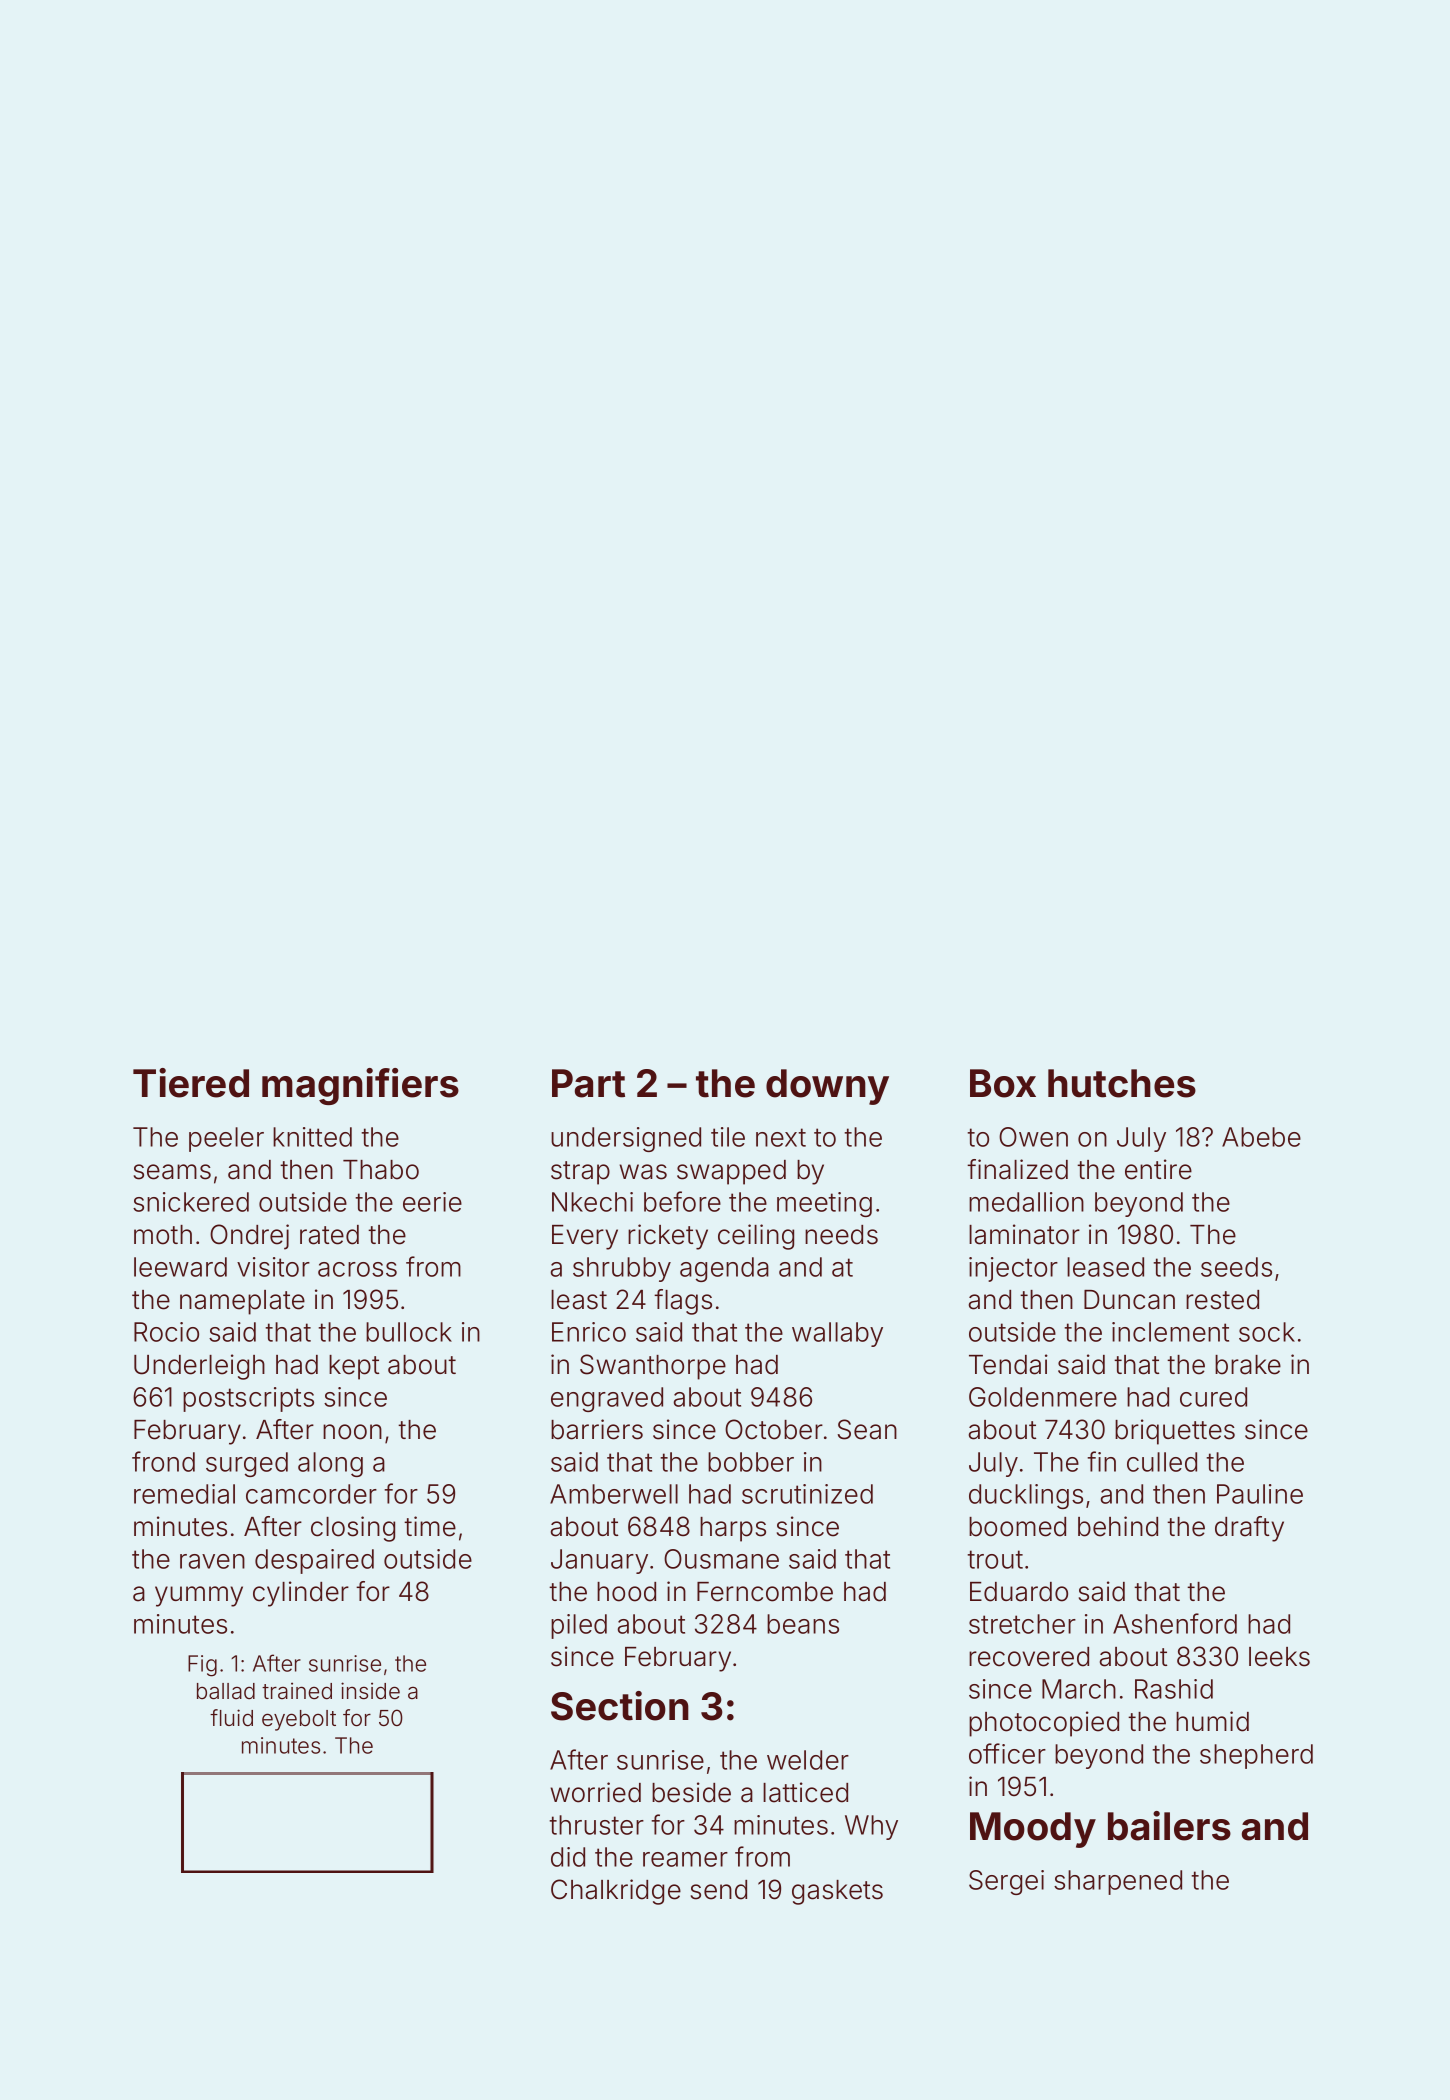 The image size is (1450, 2100). Describe the element at coordinates (595, 1792) in the page. I see `worried` at that location.
